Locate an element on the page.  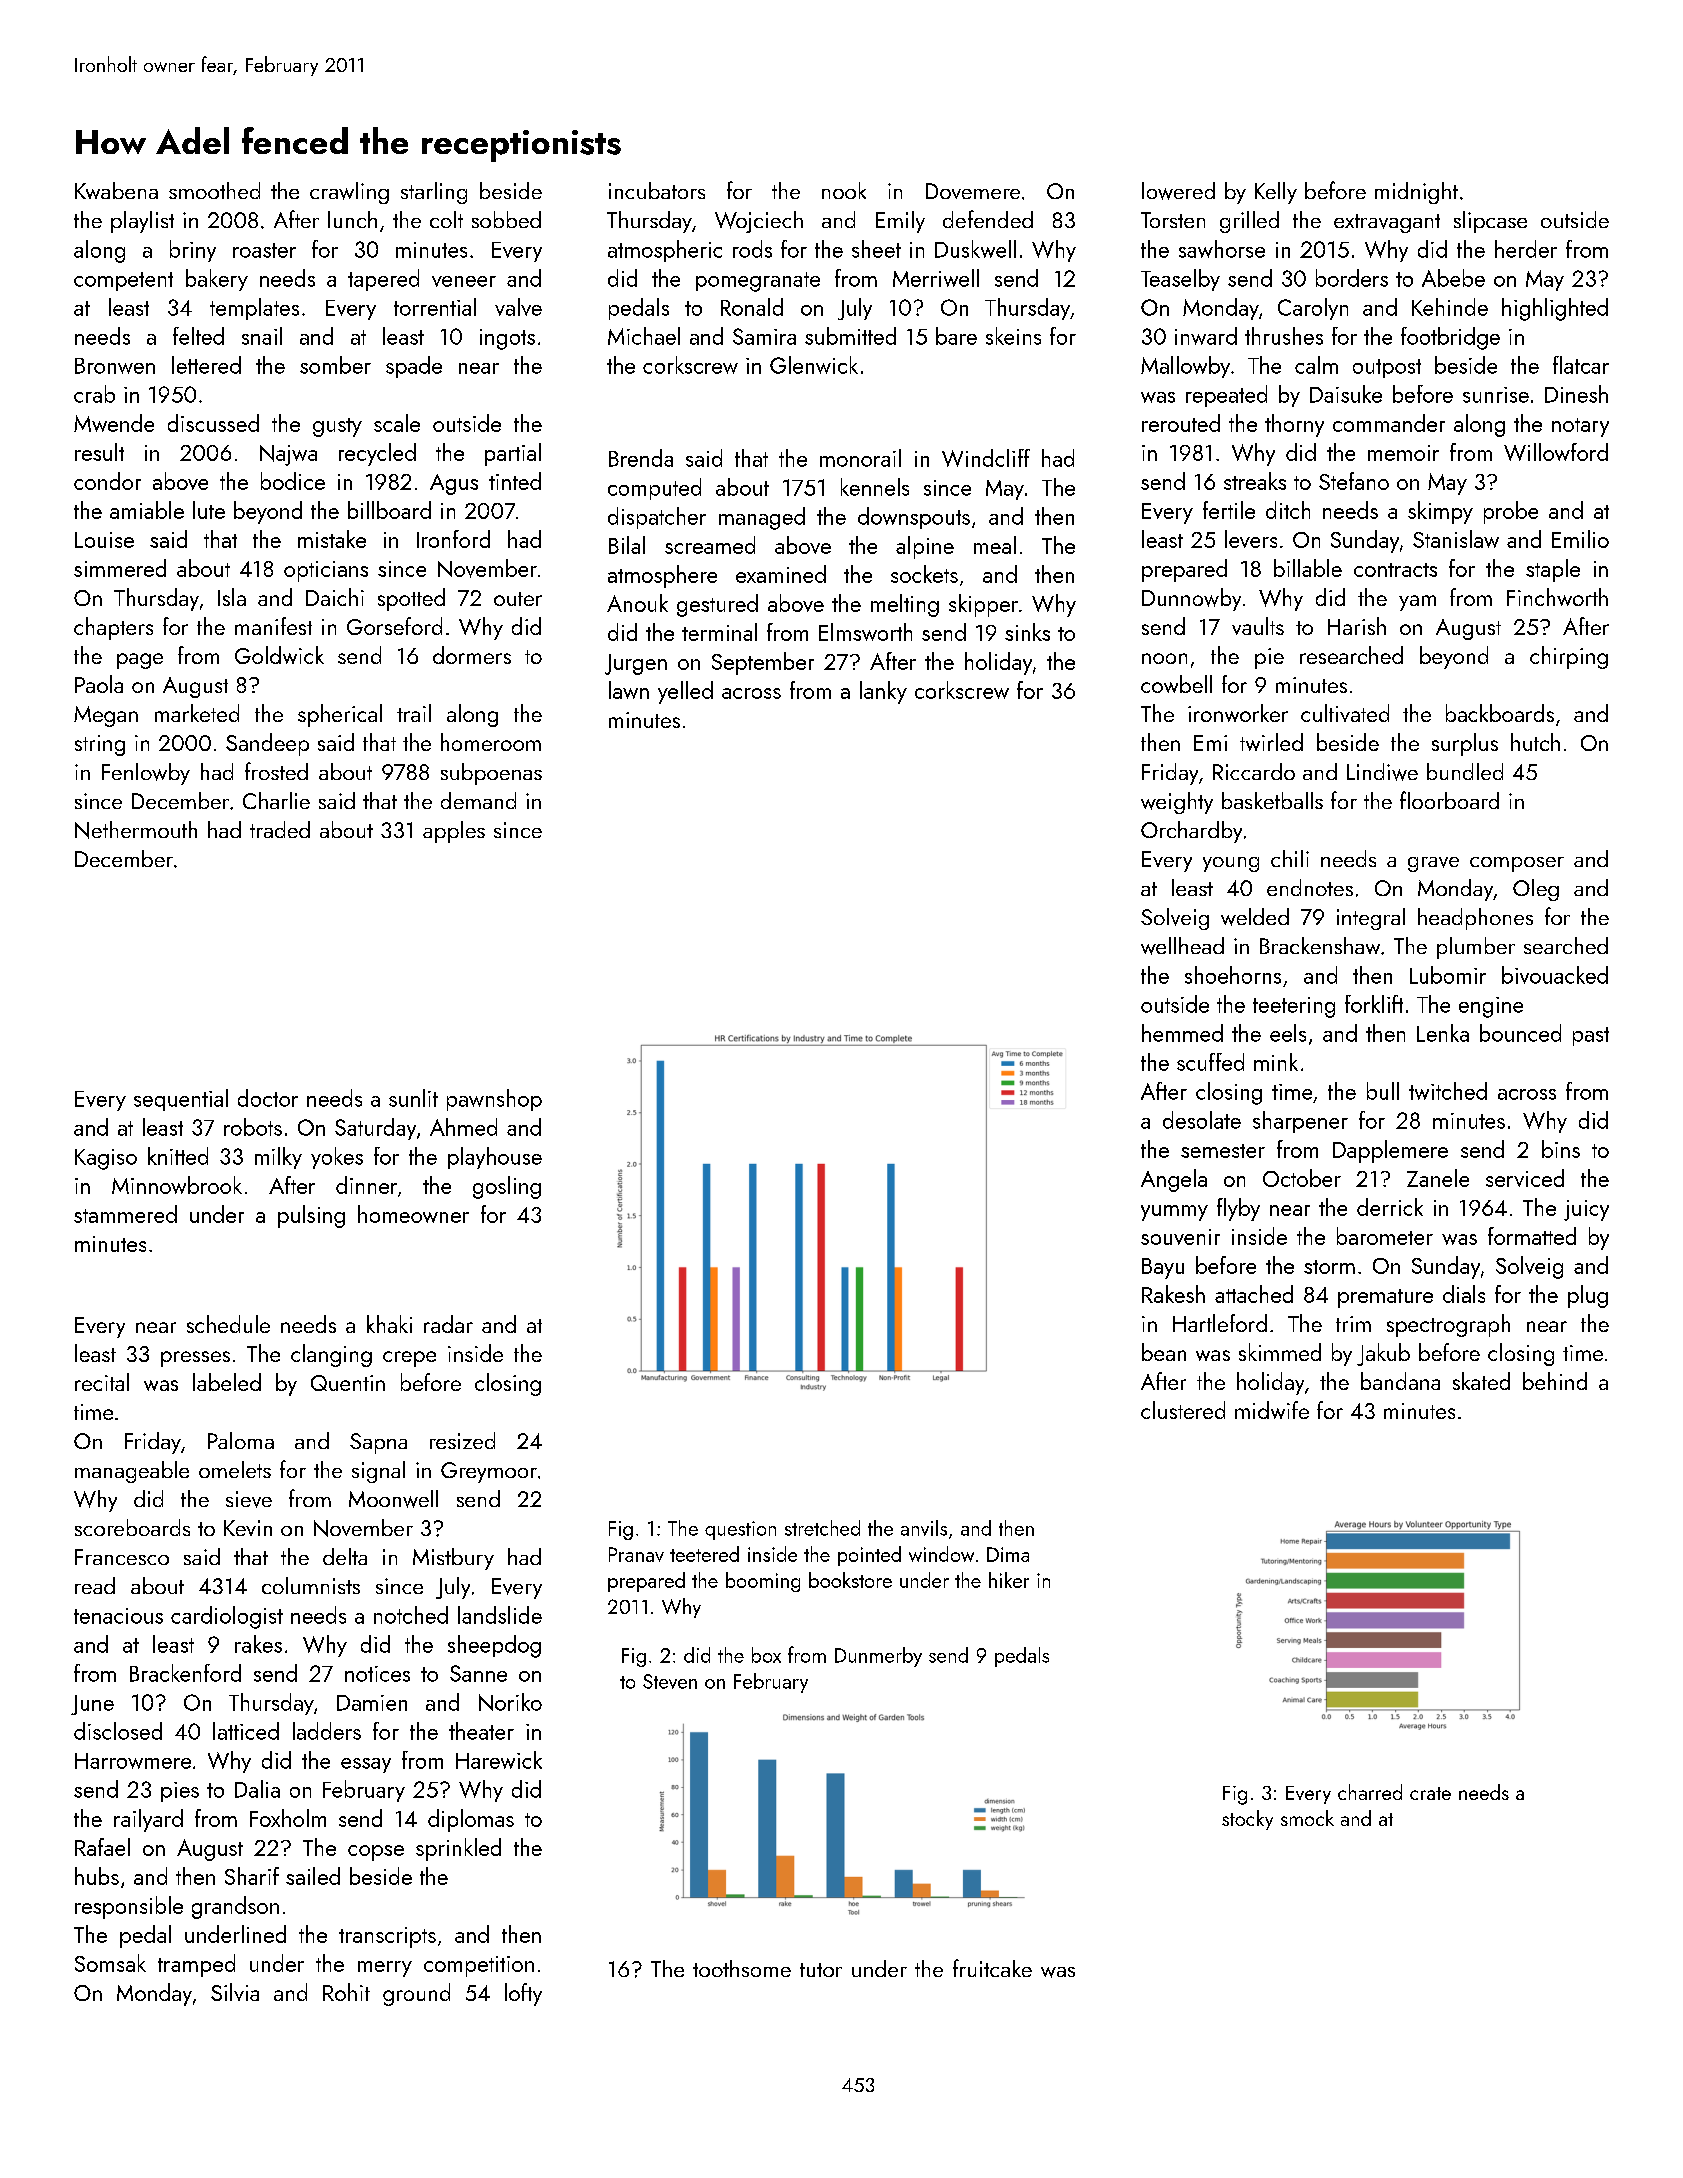
crate is located at coordinates (1430, 1793).
